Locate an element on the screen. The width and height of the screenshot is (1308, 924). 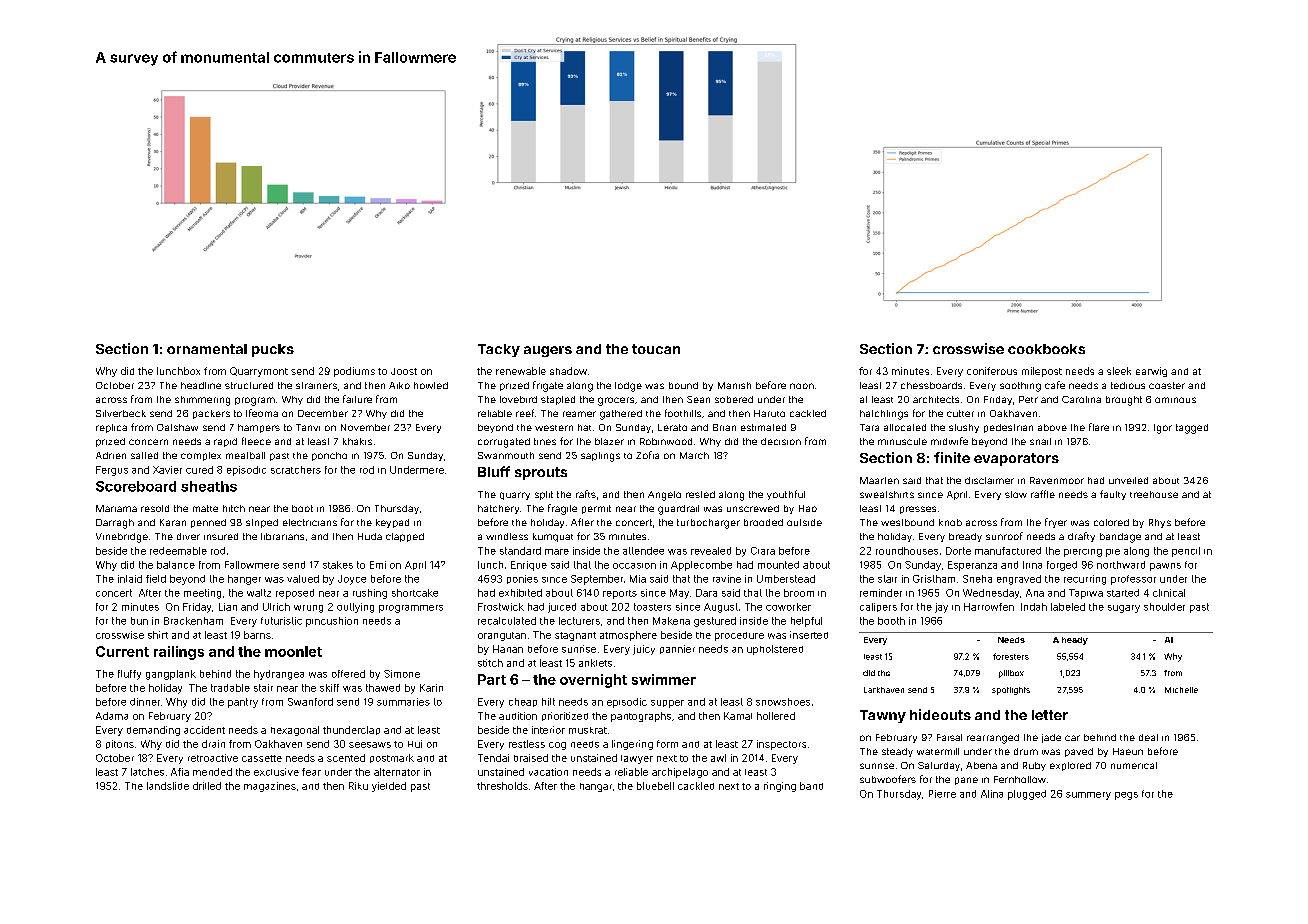
Umberstead is located at coordinates (786, 579).
